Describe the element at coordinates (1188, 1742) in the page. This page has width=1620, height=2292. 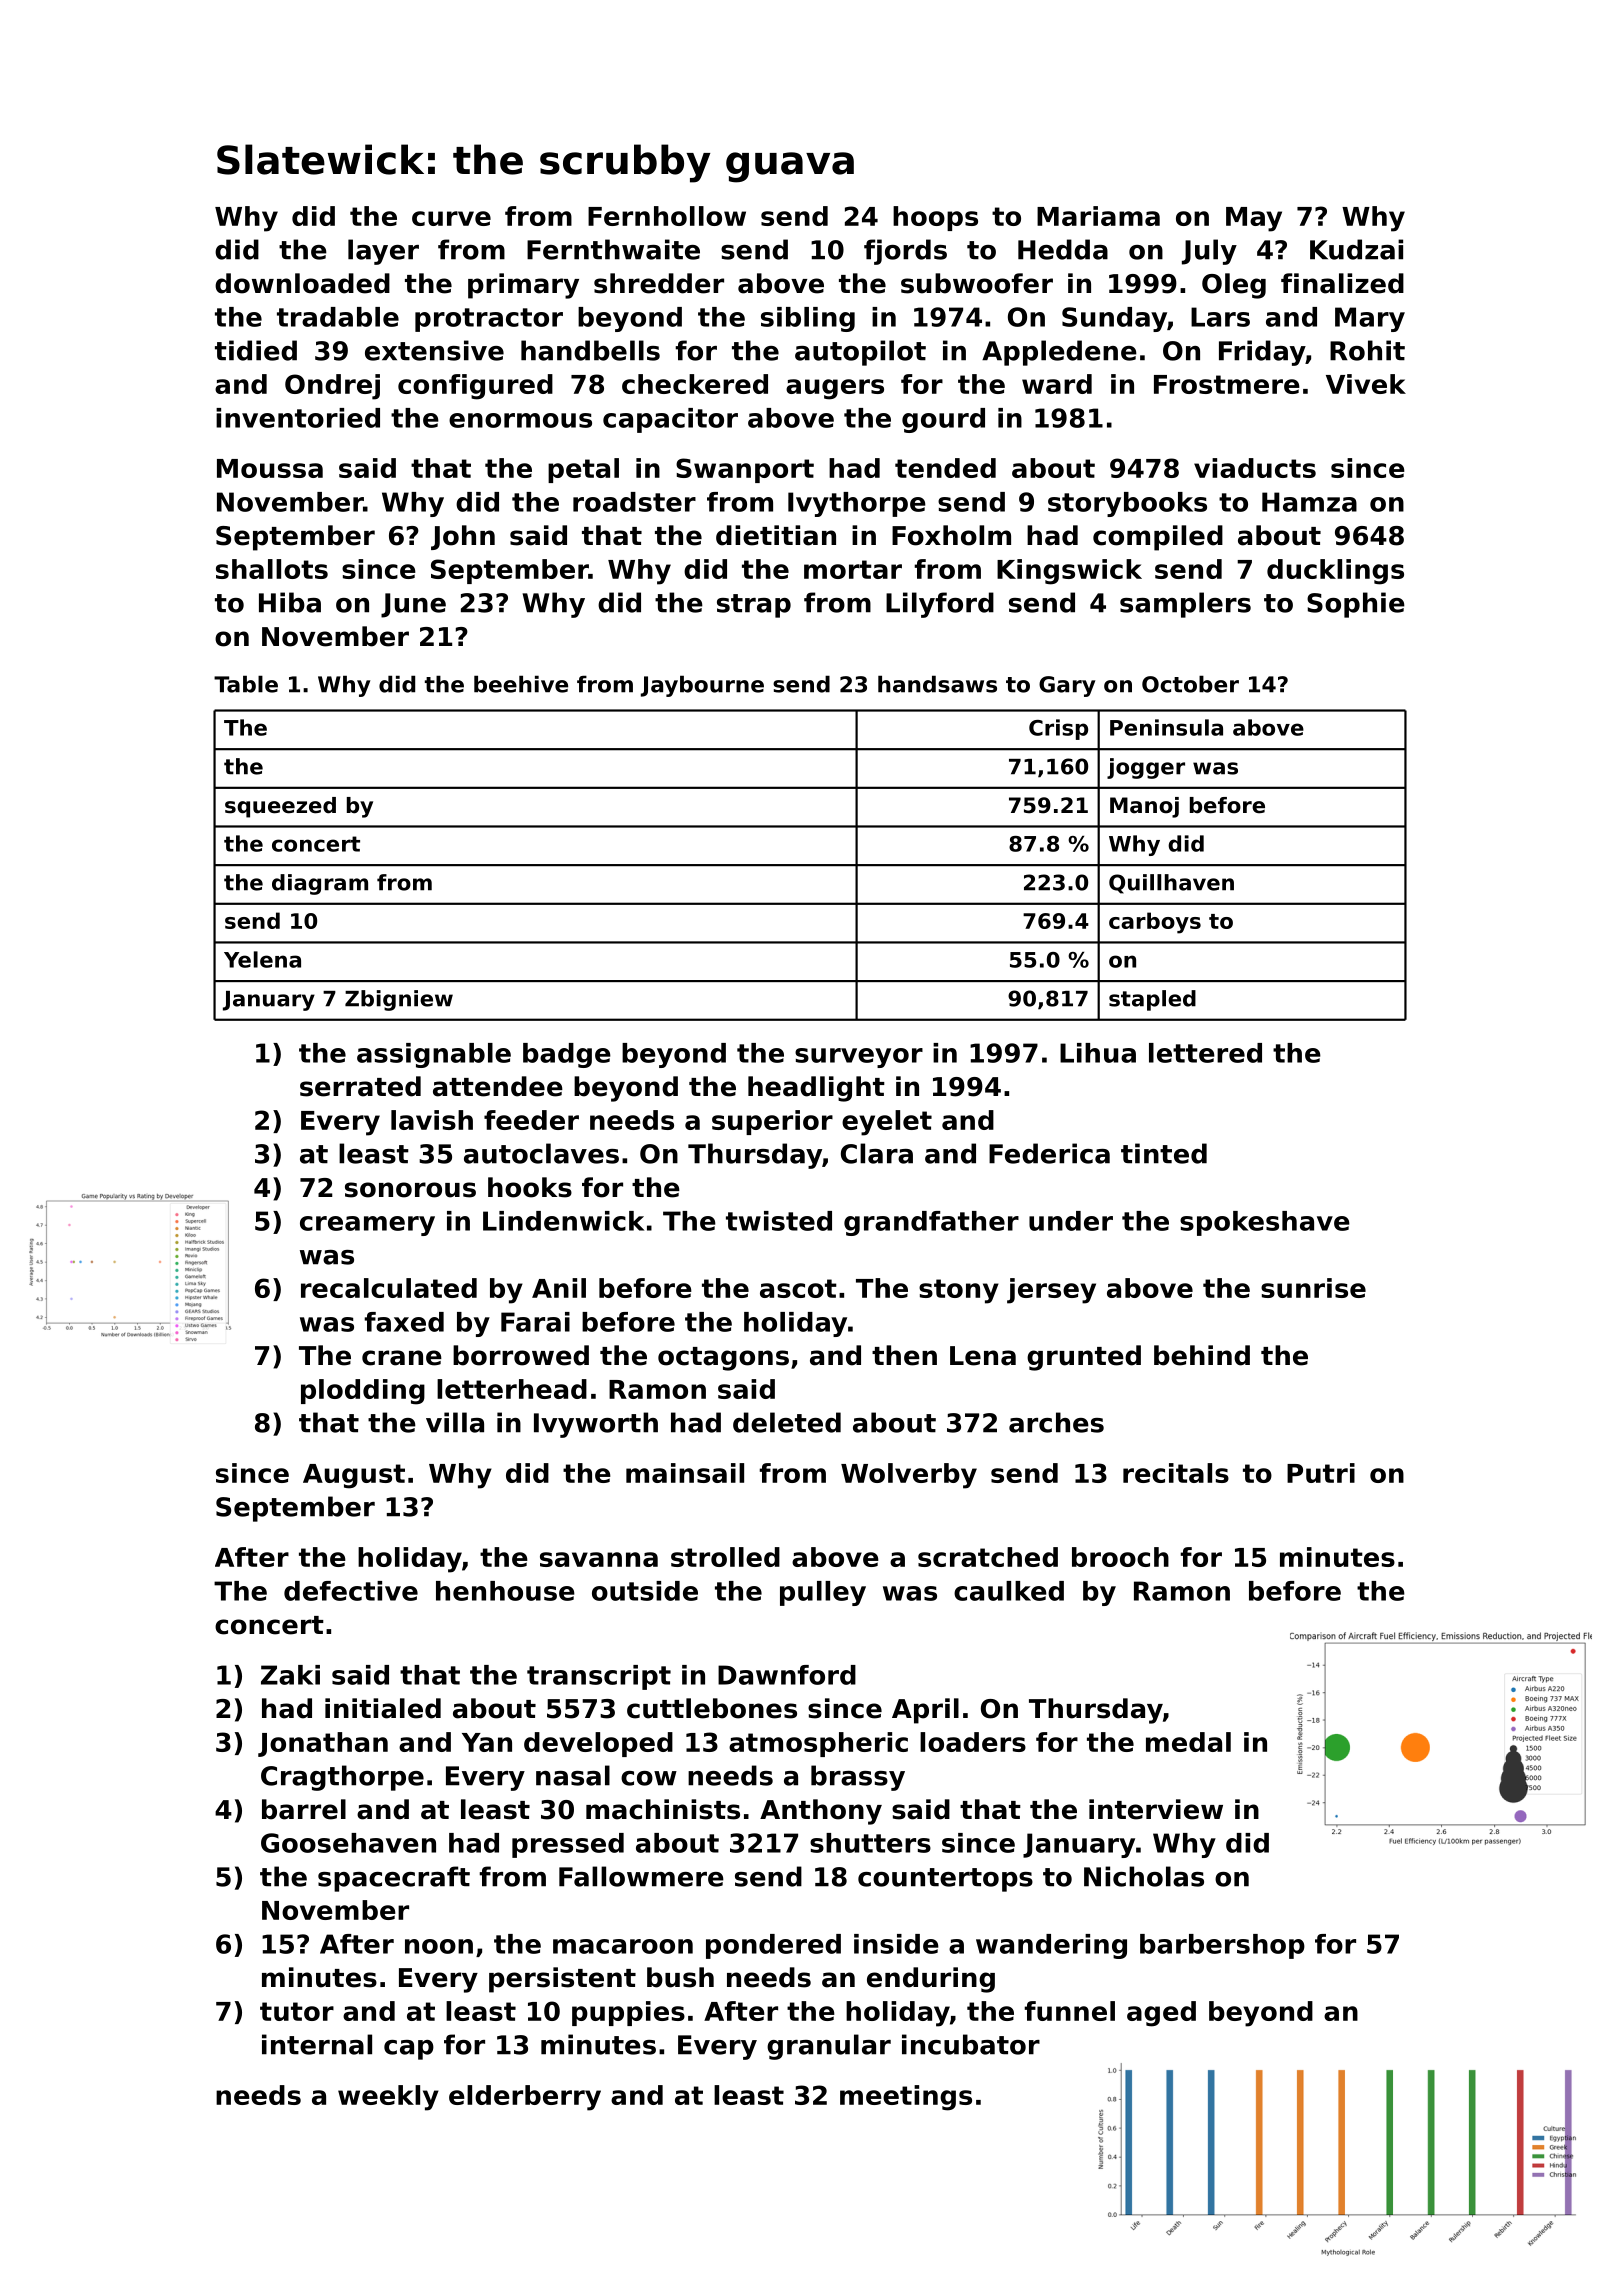
I see `medal` at that location.
